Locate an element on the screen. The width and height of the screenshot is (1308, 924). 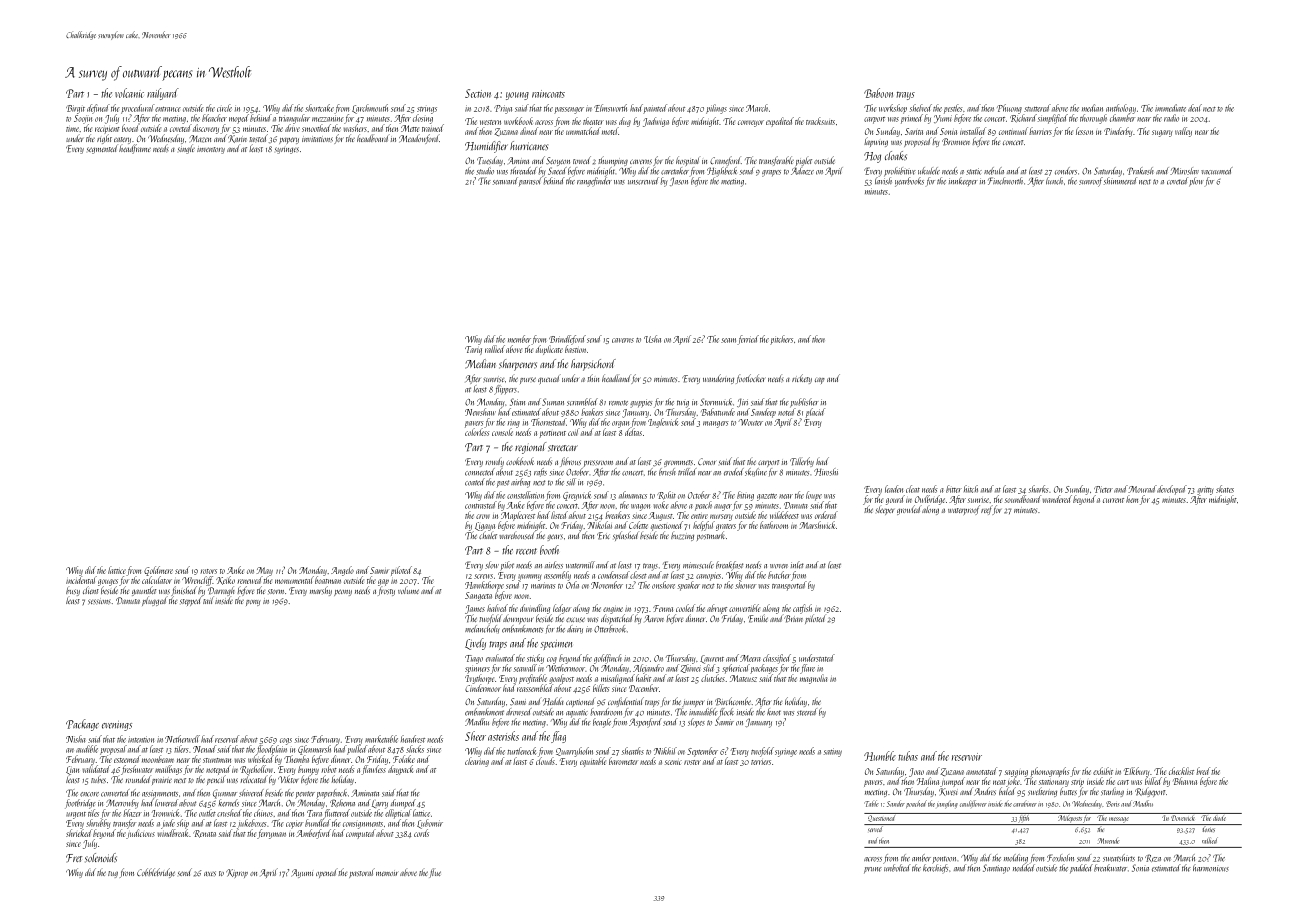
Goldmere is located at coordinates (158, 571).
